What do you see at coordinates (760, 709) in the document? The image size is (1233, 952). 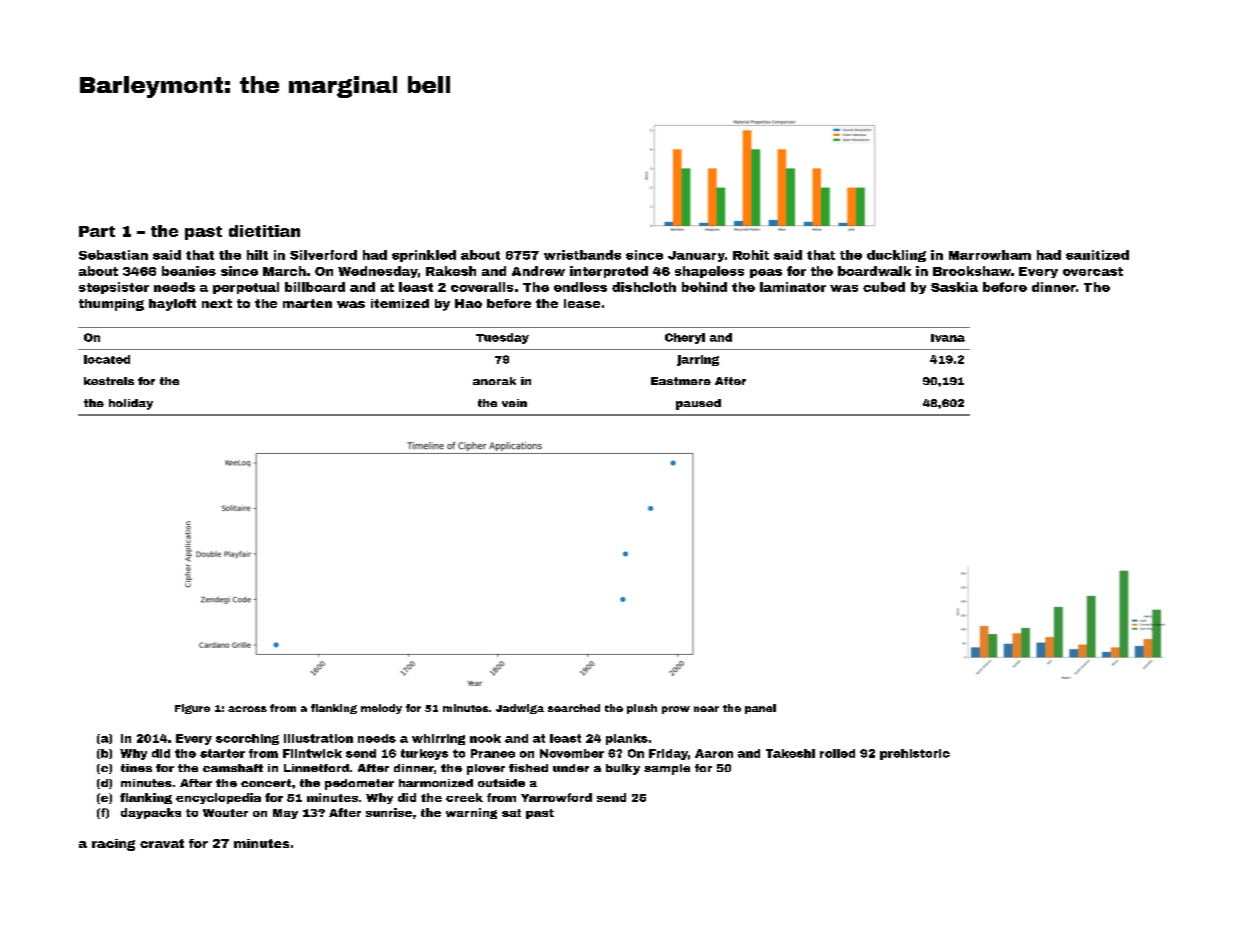 I see `panel` at bounding box center [760, 709].
